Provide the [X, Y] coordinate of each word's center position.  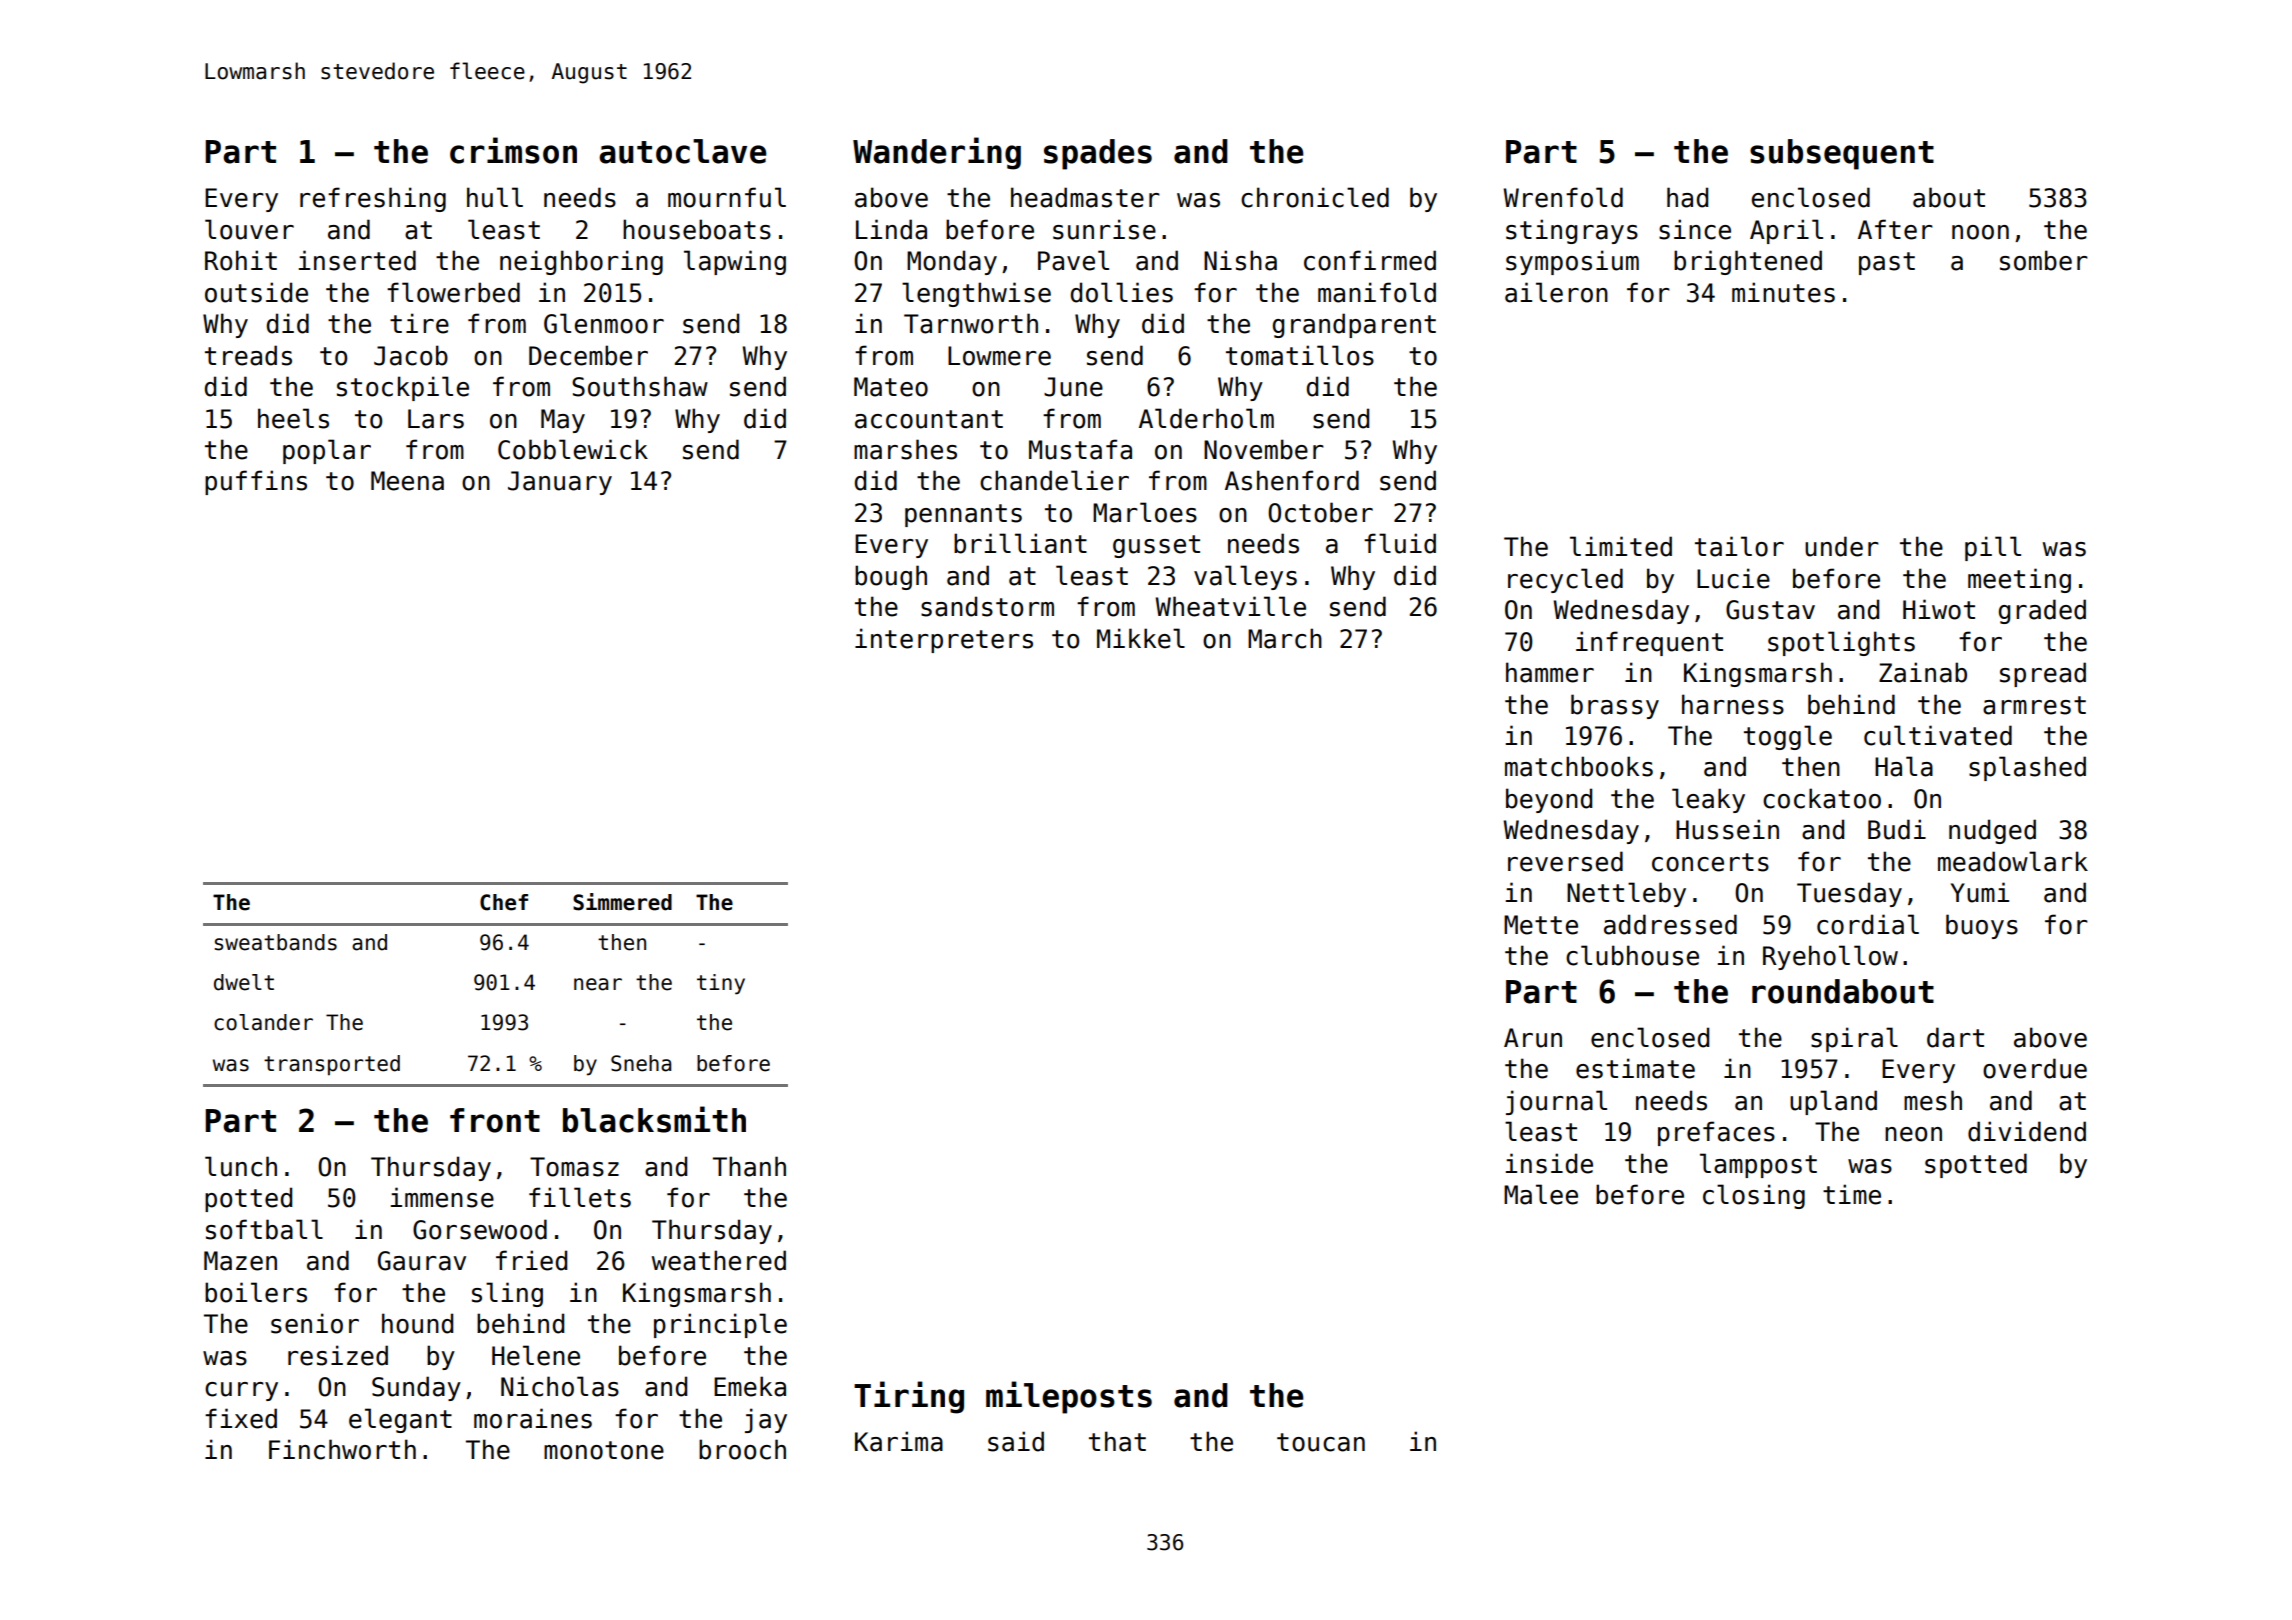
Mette [1541, 925]
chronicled [1315, 197]
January [560, 483]
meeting [2019, 580]
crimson [513, 150]
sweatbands [275, 942]
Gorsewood [480, 1229]
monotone [604, 1450]
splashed [2027, 768]
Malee [1541, 1194]
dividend [2027, 1131]
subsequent [1842, 154]
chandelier [1054, 480]
